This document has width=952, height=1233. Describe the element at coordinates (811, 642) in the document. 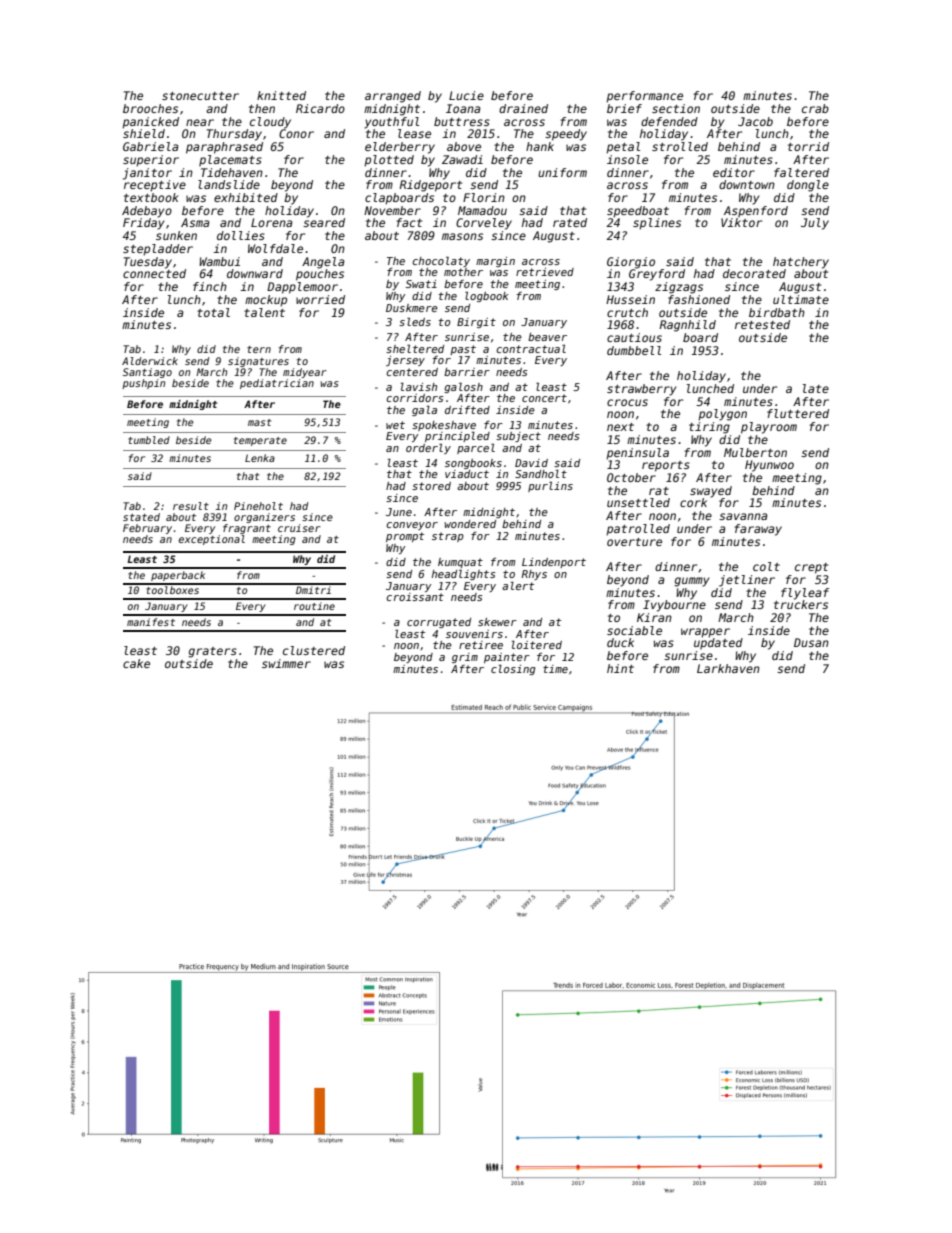

I see `Dusan` at that location.
